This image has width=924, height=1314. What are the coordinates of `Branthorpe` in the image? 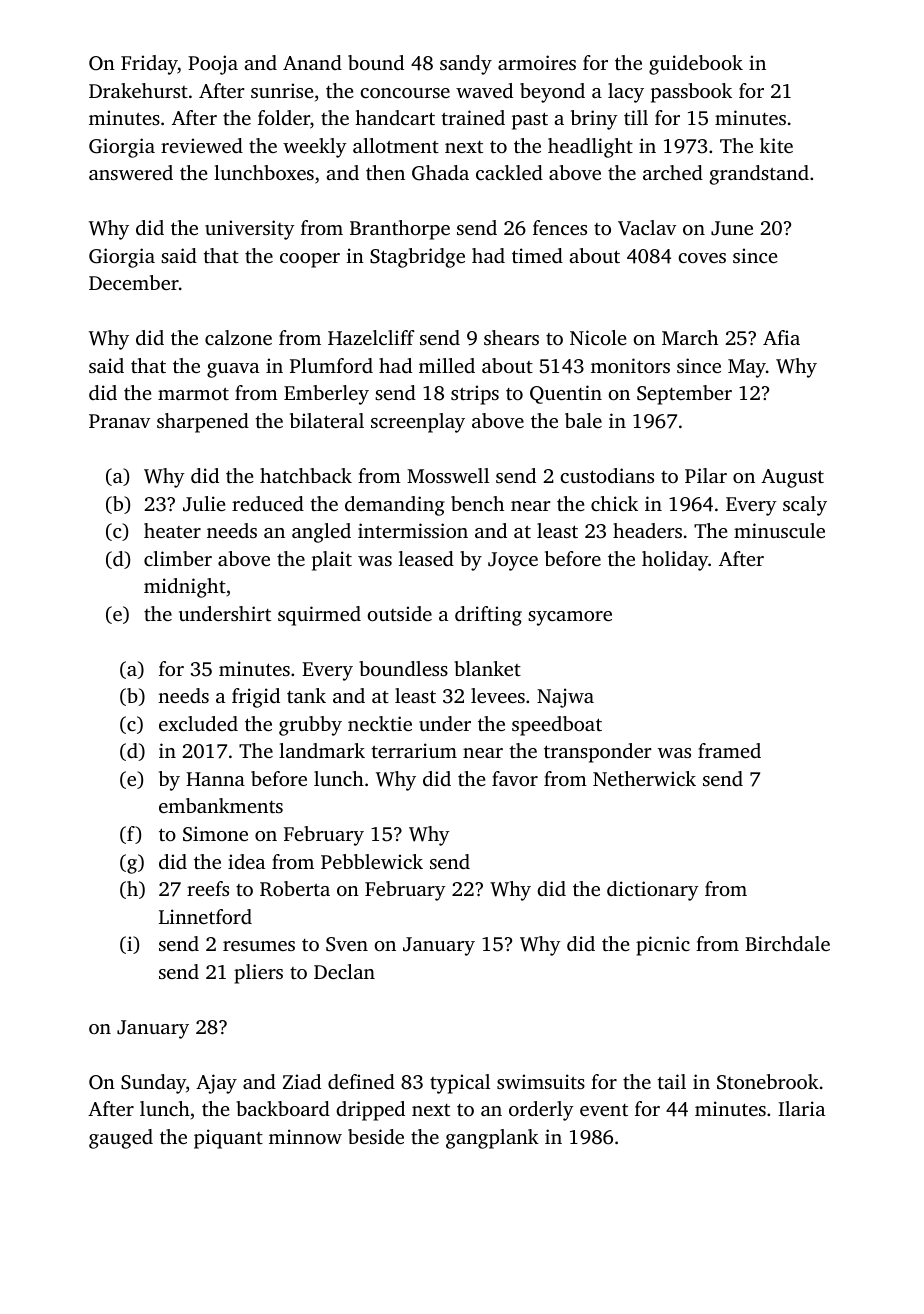 It's located at (400, 230).
